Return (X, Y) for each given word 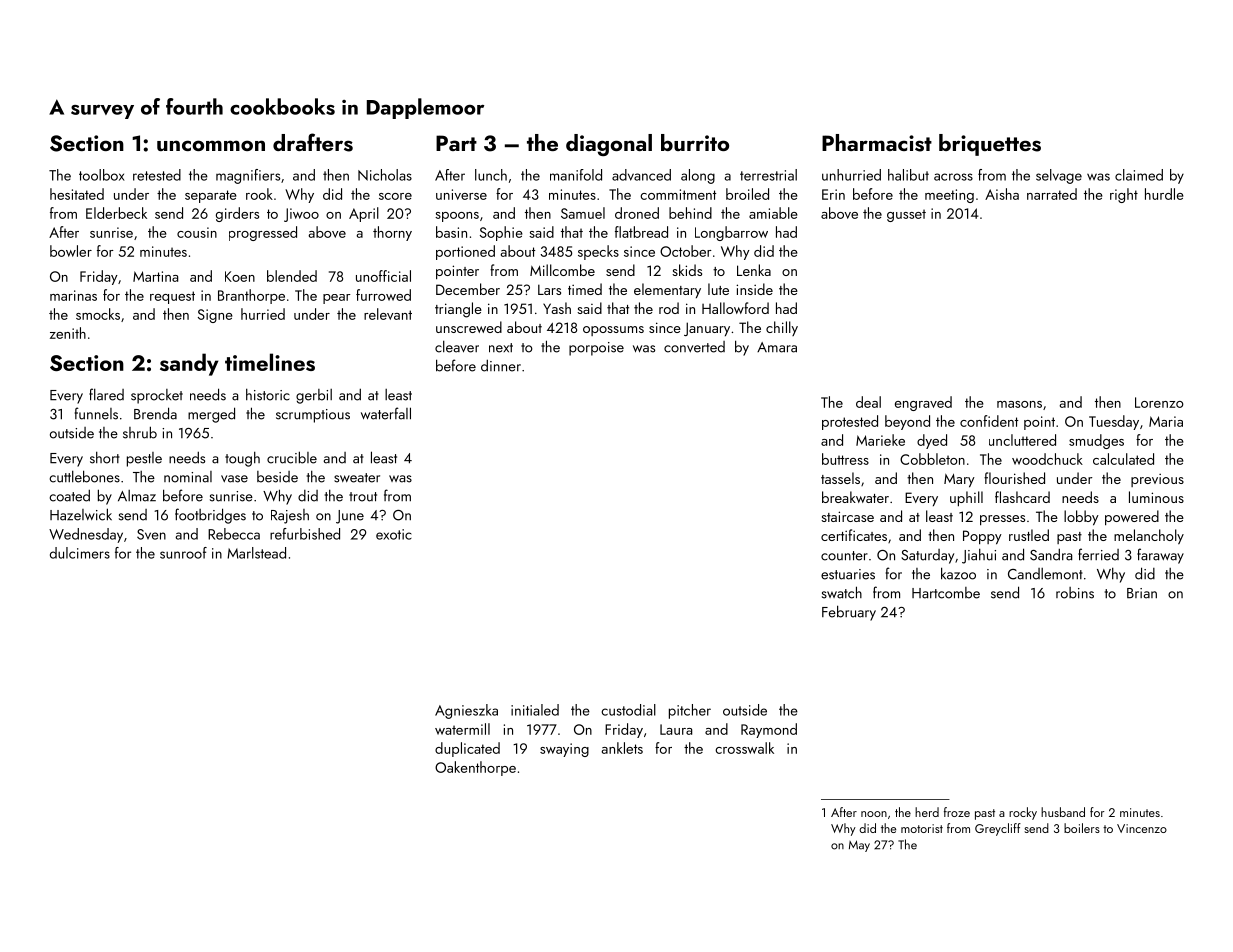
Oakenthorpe (475, 768)
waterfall (386, 413)
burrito (695, 142)
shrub (140, 432)
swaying (564, 750)
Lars (549, 289)
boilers (1082, 828)
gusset (906, 215)
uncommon (211, 145)
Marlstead (256, 553)
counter (844, 556)
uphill (966, 498)
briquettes (990, 145)
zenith (68, 333)
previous (1157, 480)
